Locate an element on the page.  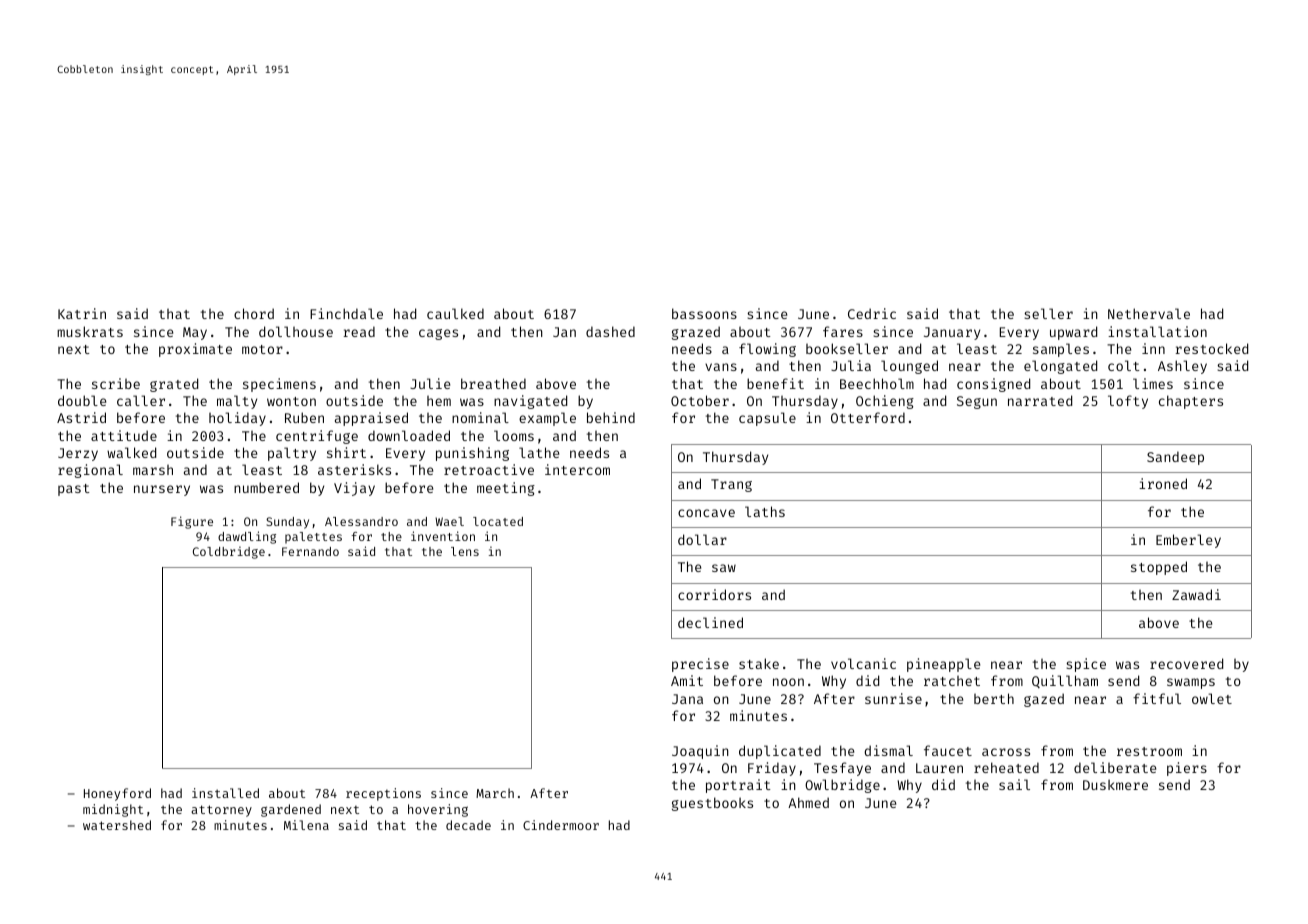
Coldbridge is located at coordinates (229, 552).
